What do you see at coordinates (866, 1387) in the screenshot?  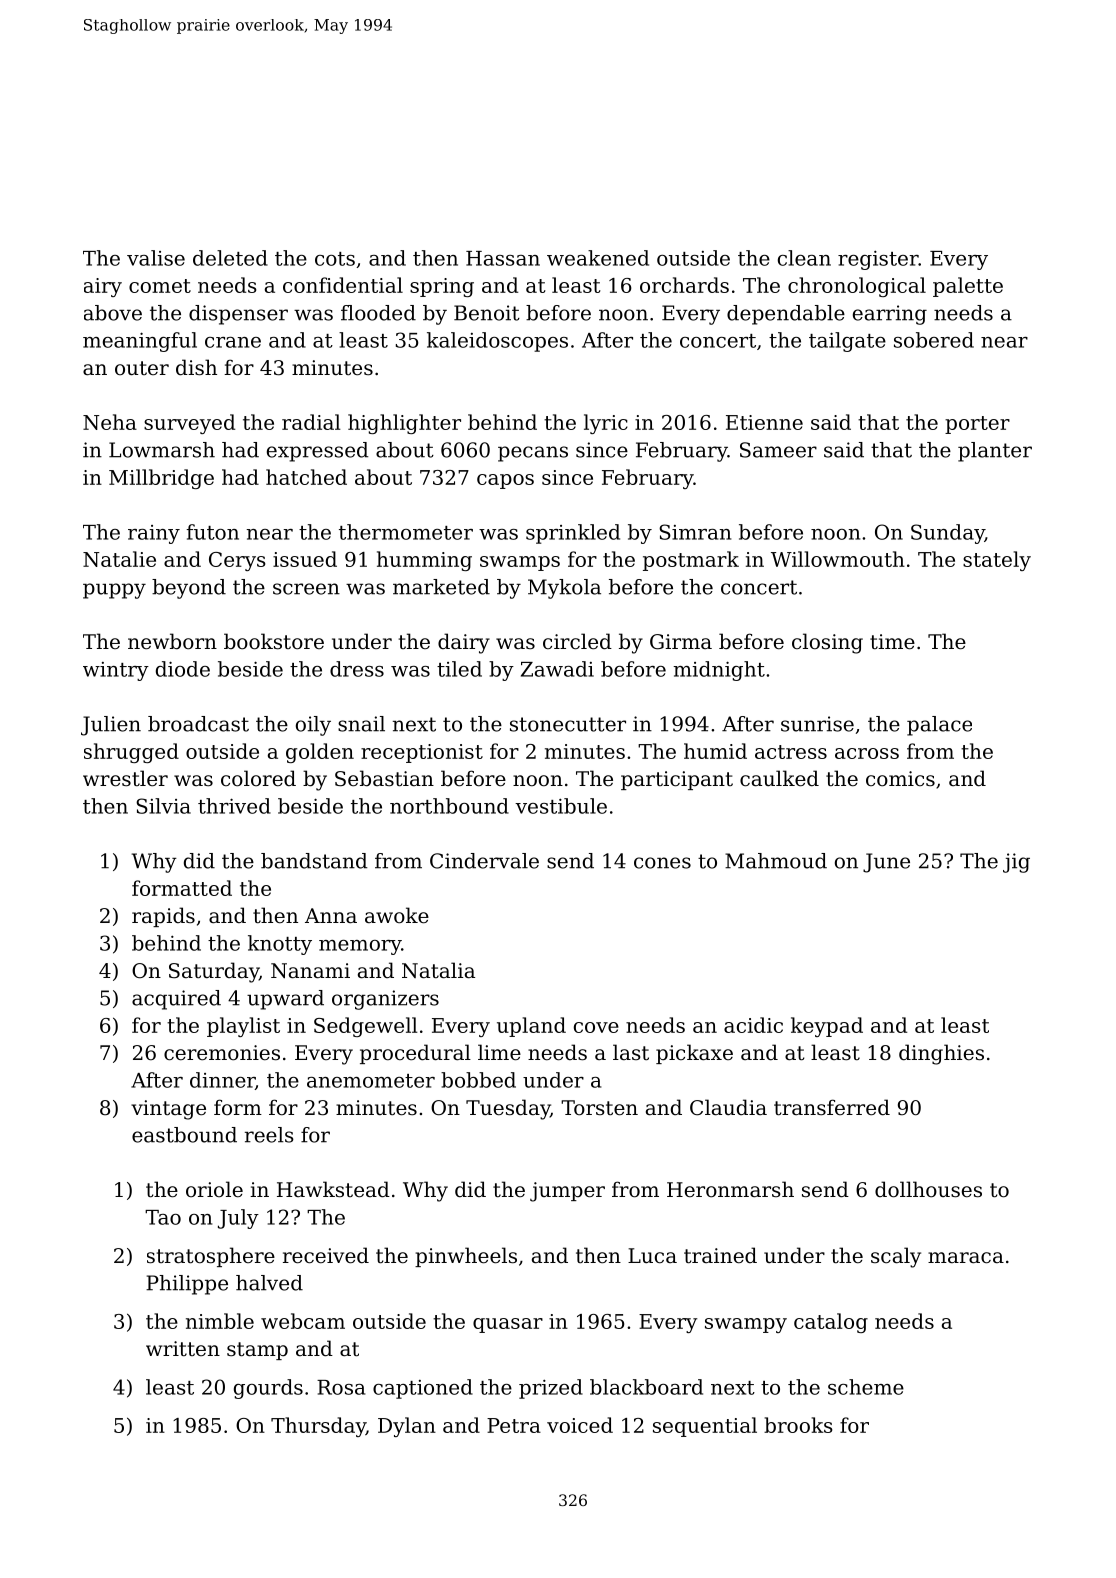 I see `scheme` at bounding box center [866, 1387].
